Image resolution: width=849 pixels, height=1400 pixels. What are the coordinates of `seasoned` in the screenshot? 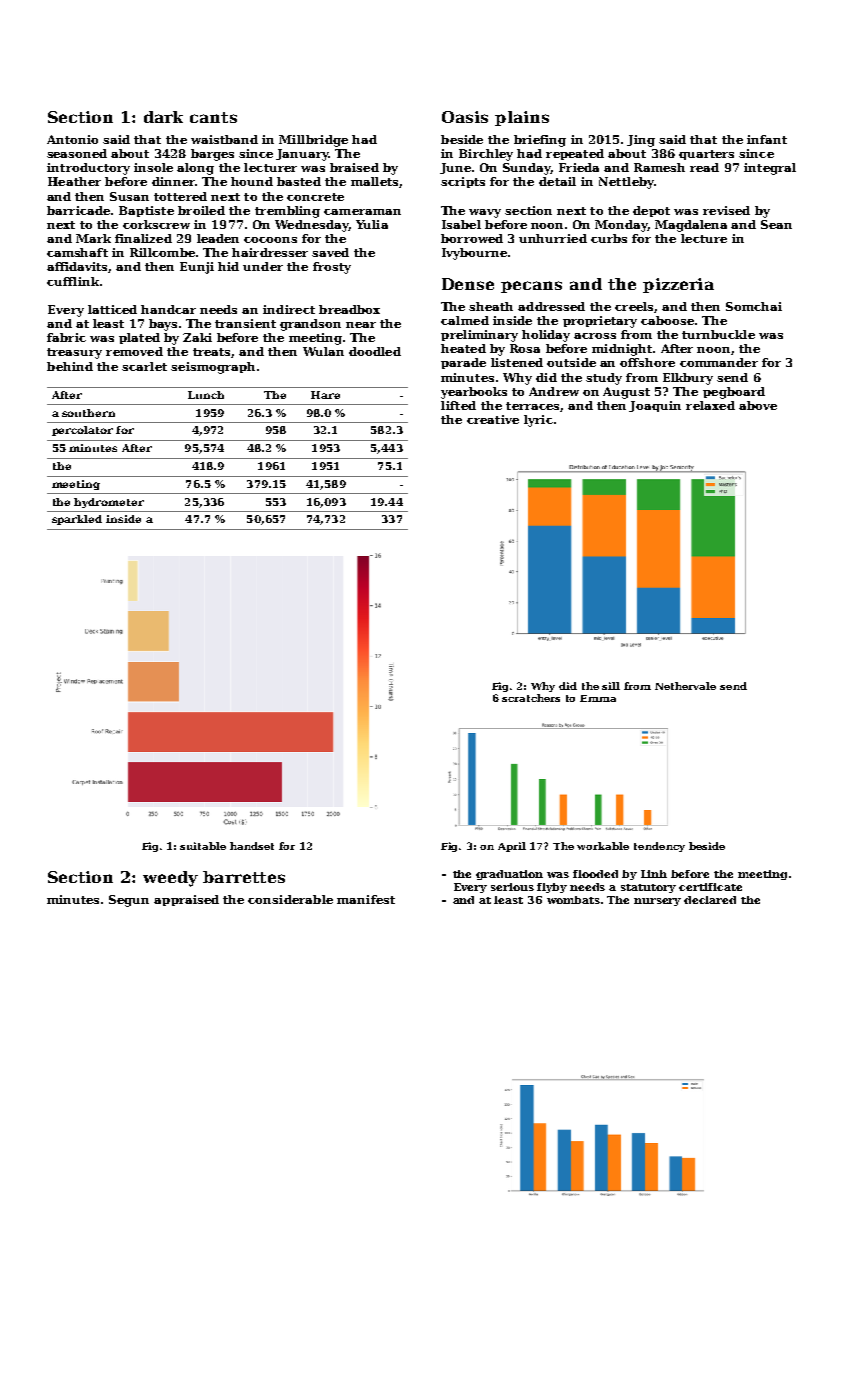 It's located at (77, 153).
